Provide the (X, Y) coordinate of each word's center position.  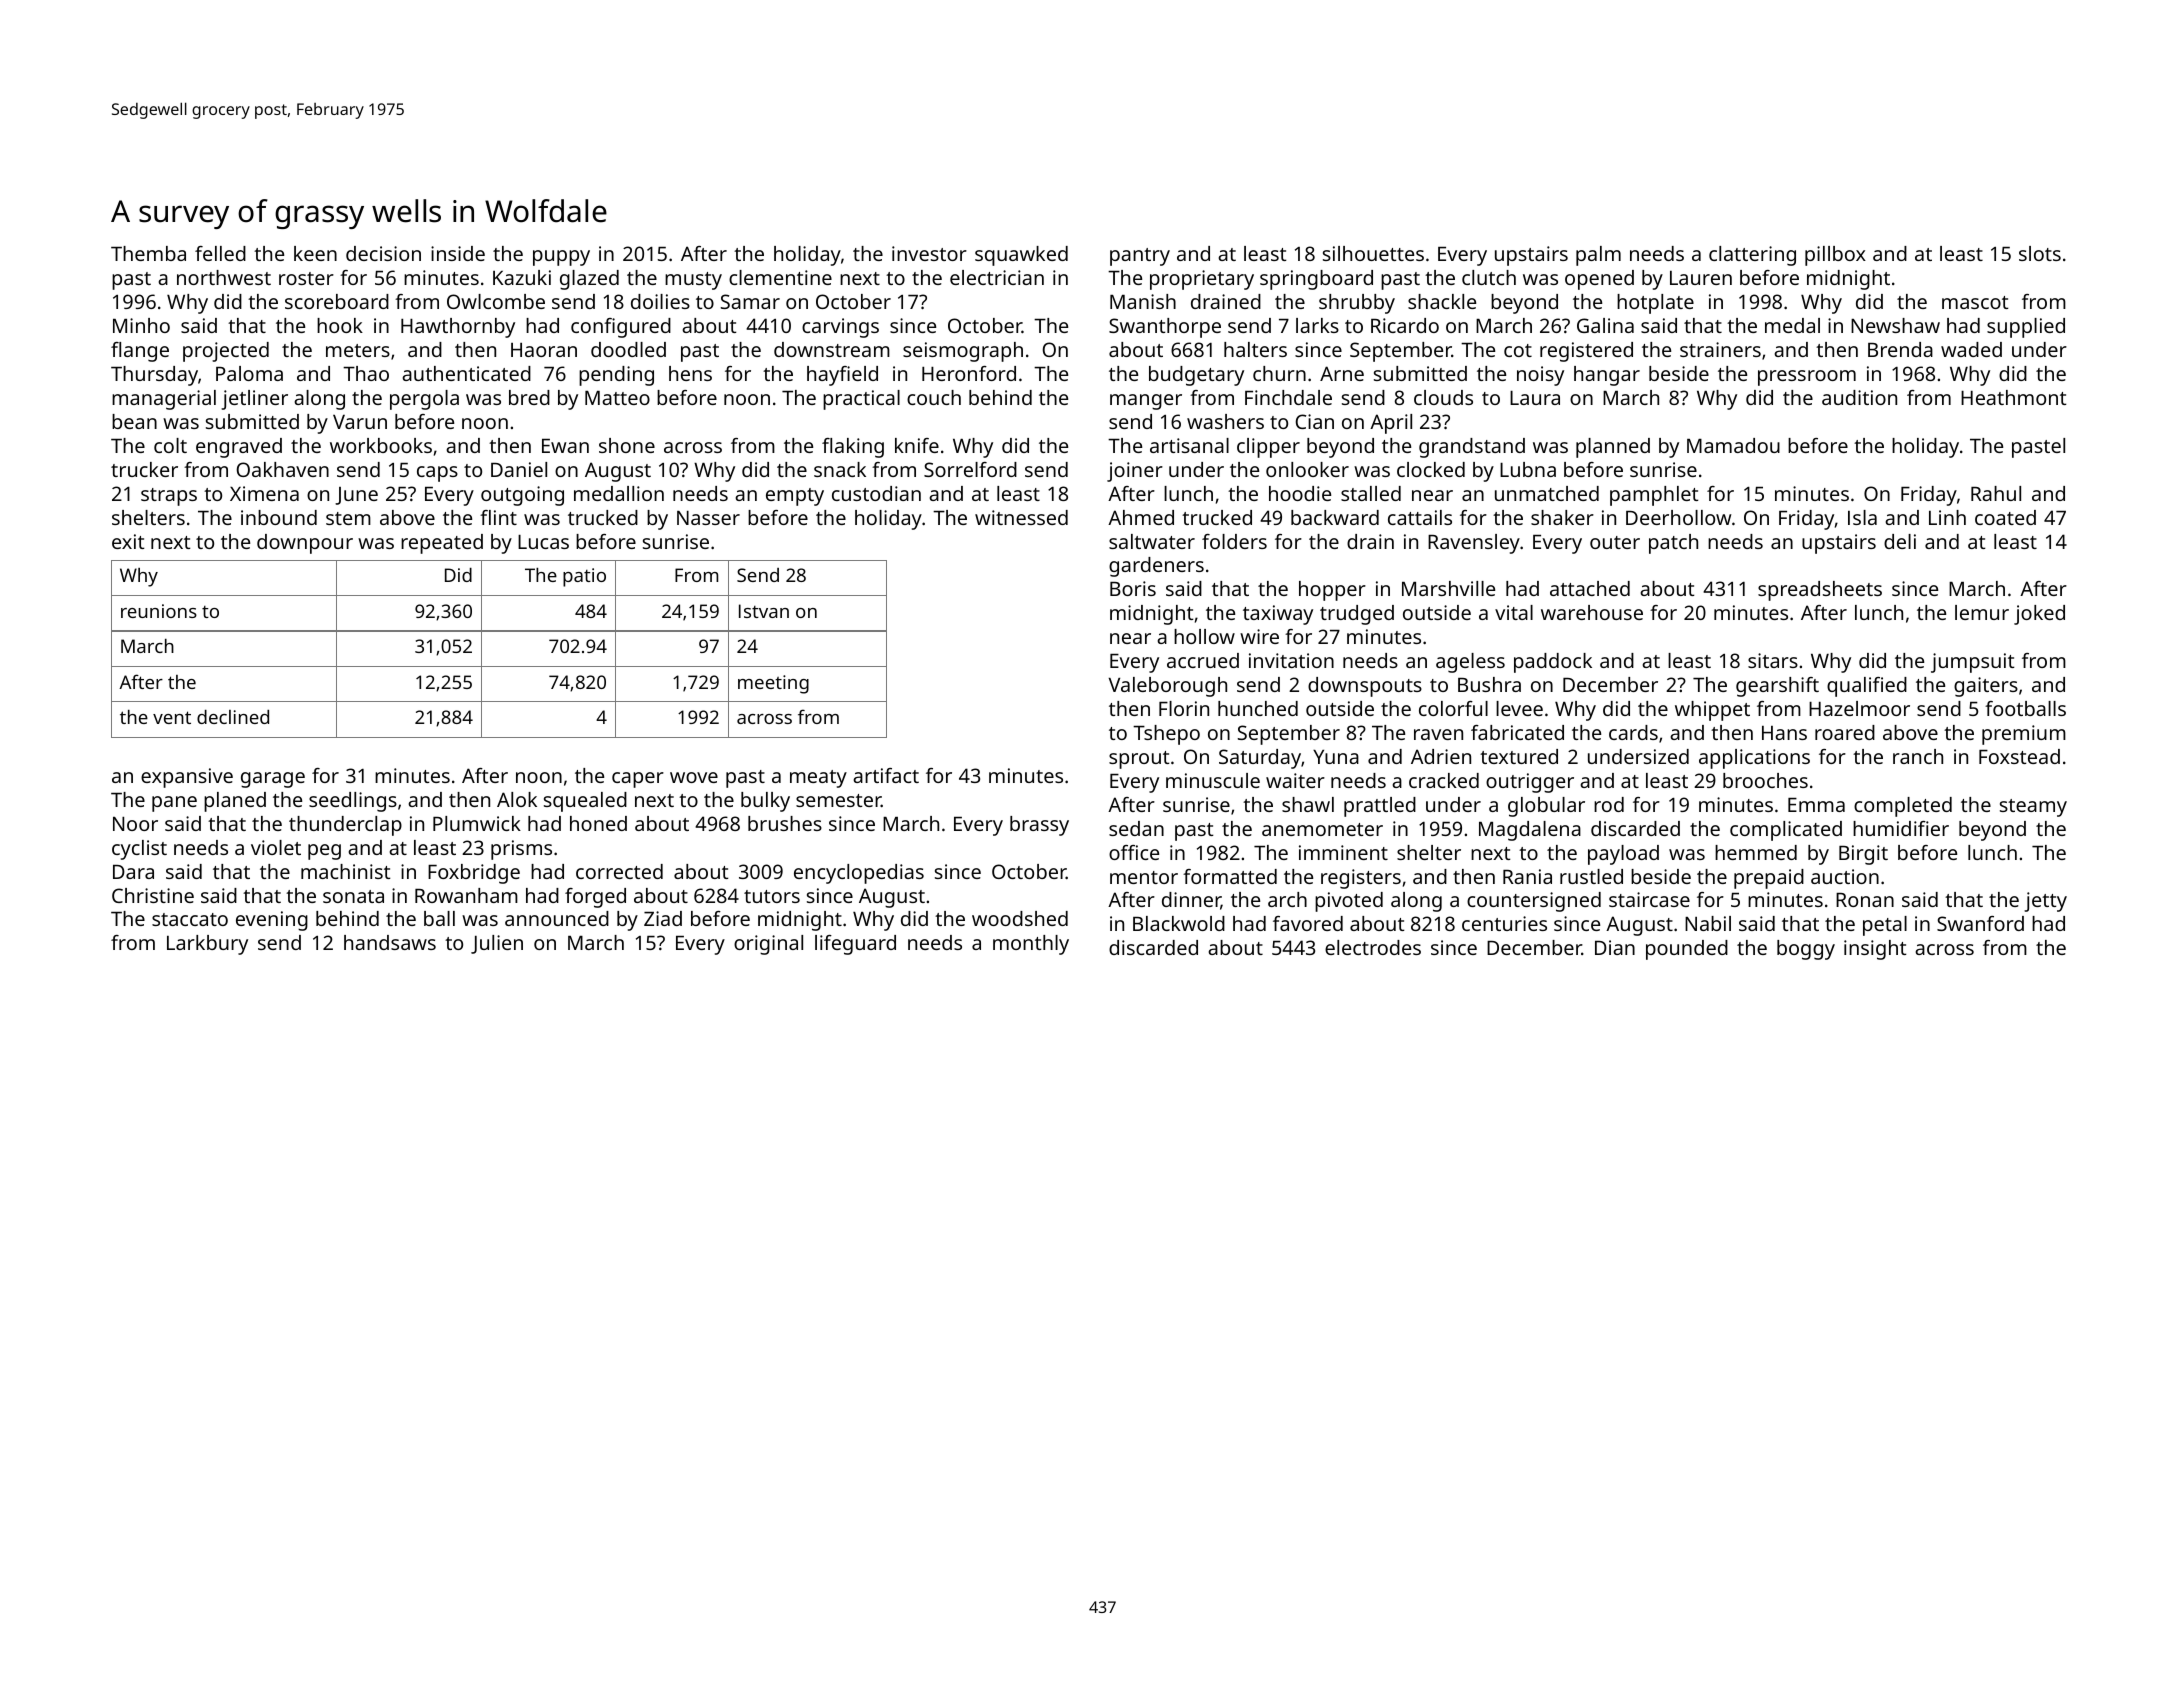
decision (383, 253)
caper (638, 780)
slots (2040, 253)
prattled (1380, 807)
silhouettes (1373, 253)
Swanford (1980, 923)
